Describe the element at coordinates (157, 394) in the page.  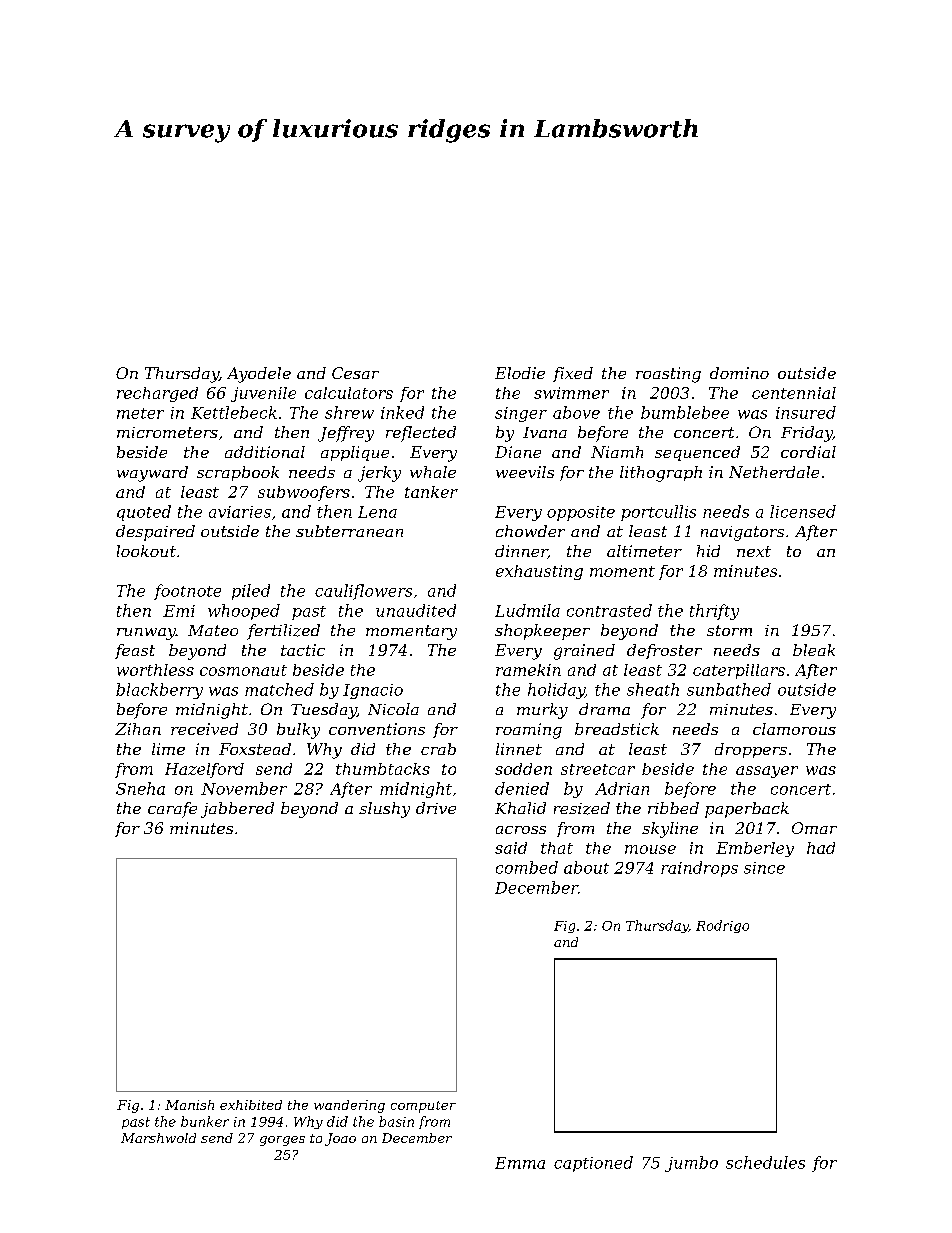
I see `recharged` at that location.
